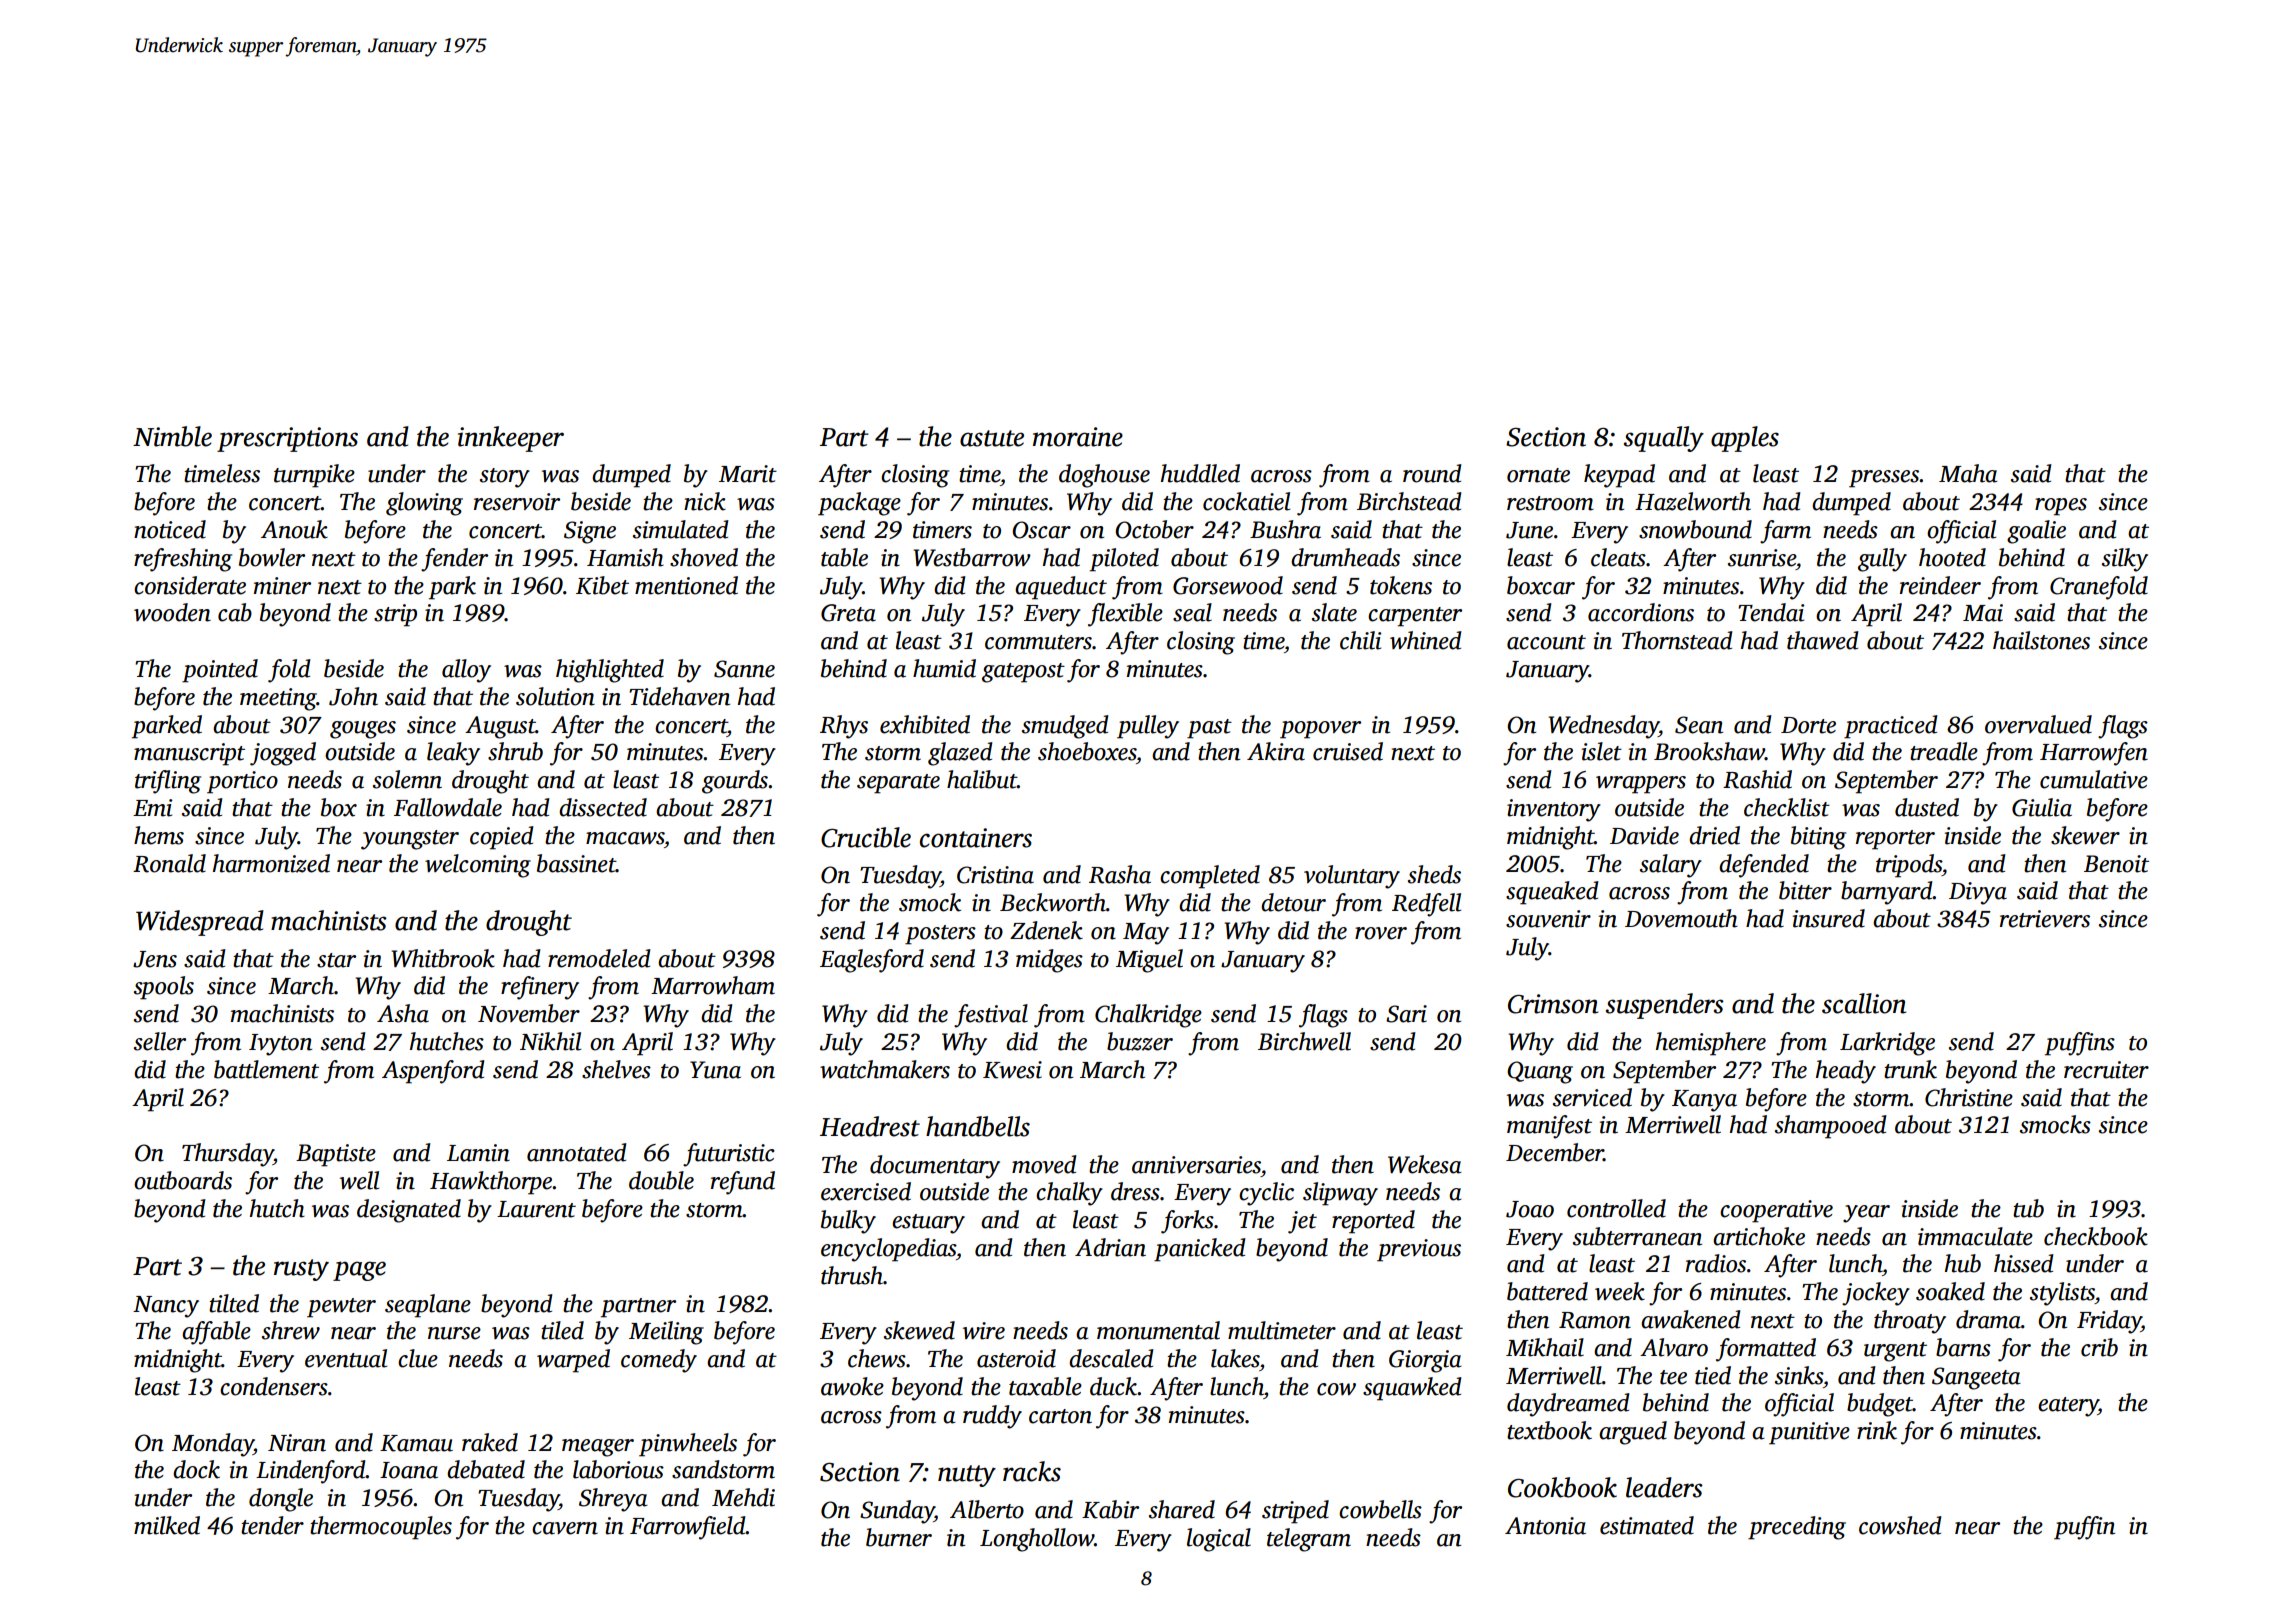  What do you see at coordinates (610, 671) in the image?
I see `highlighted` at bounding box center [610, 671].
